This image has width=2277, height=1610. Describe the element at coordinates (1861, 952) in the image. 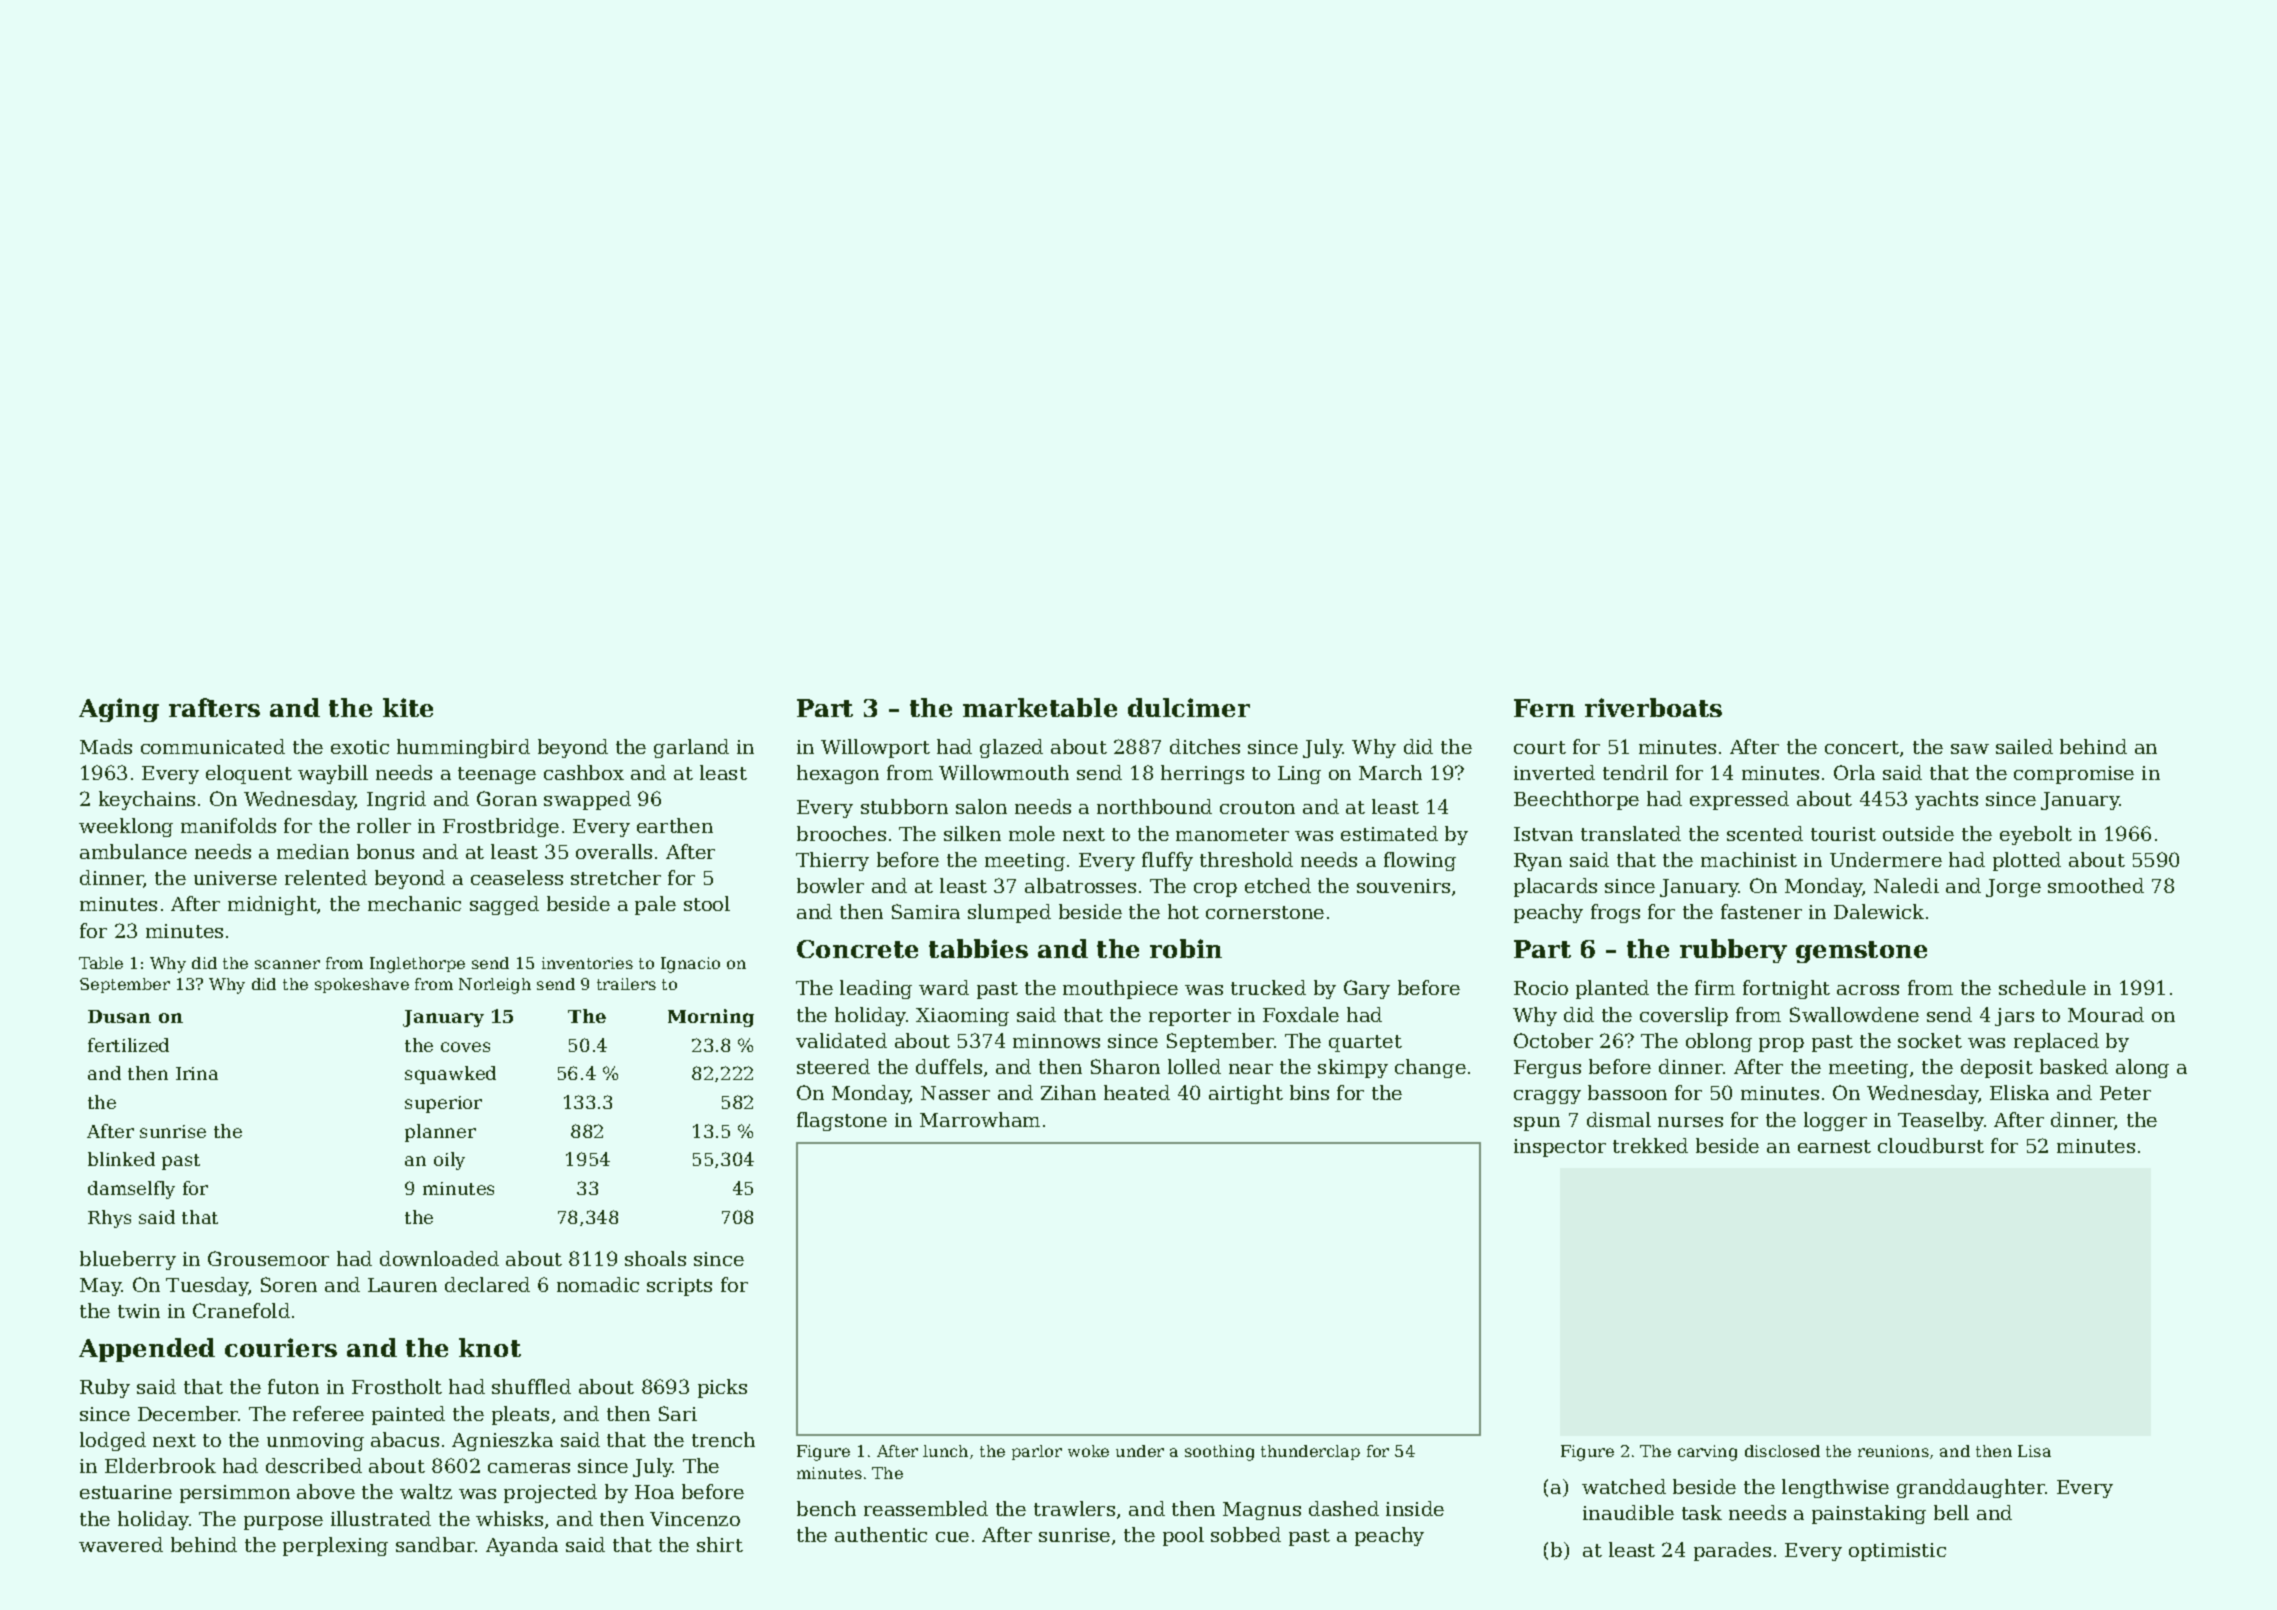

I see `gemstone` at that location.
